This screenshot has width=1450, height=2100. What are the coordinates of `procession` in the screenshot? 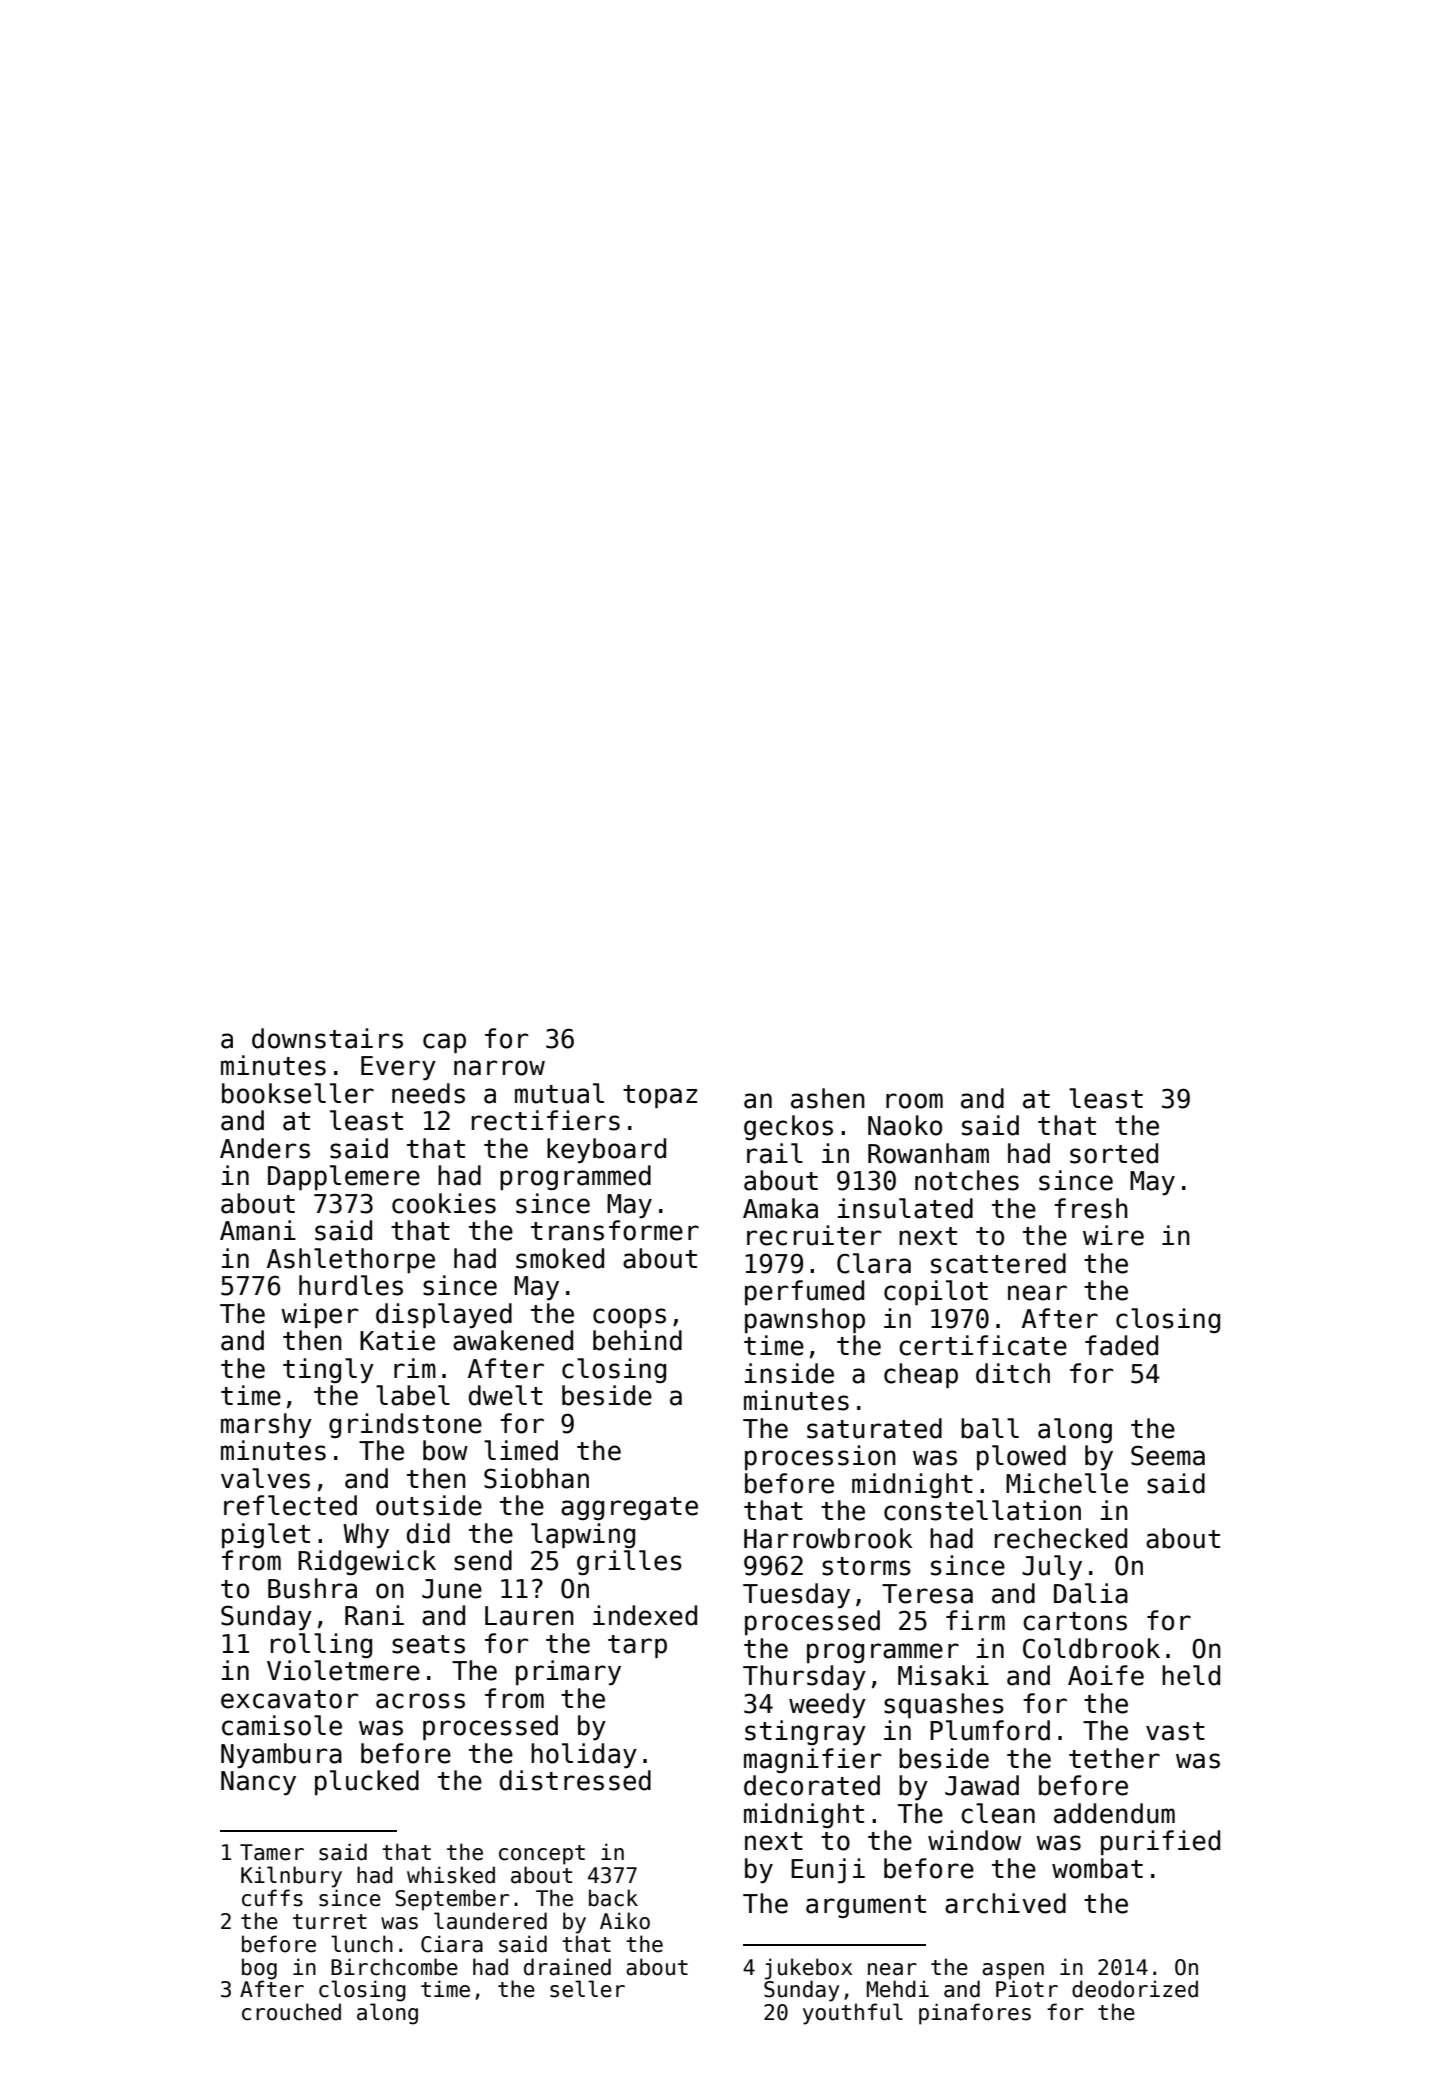 It's located at (820, 1457).
